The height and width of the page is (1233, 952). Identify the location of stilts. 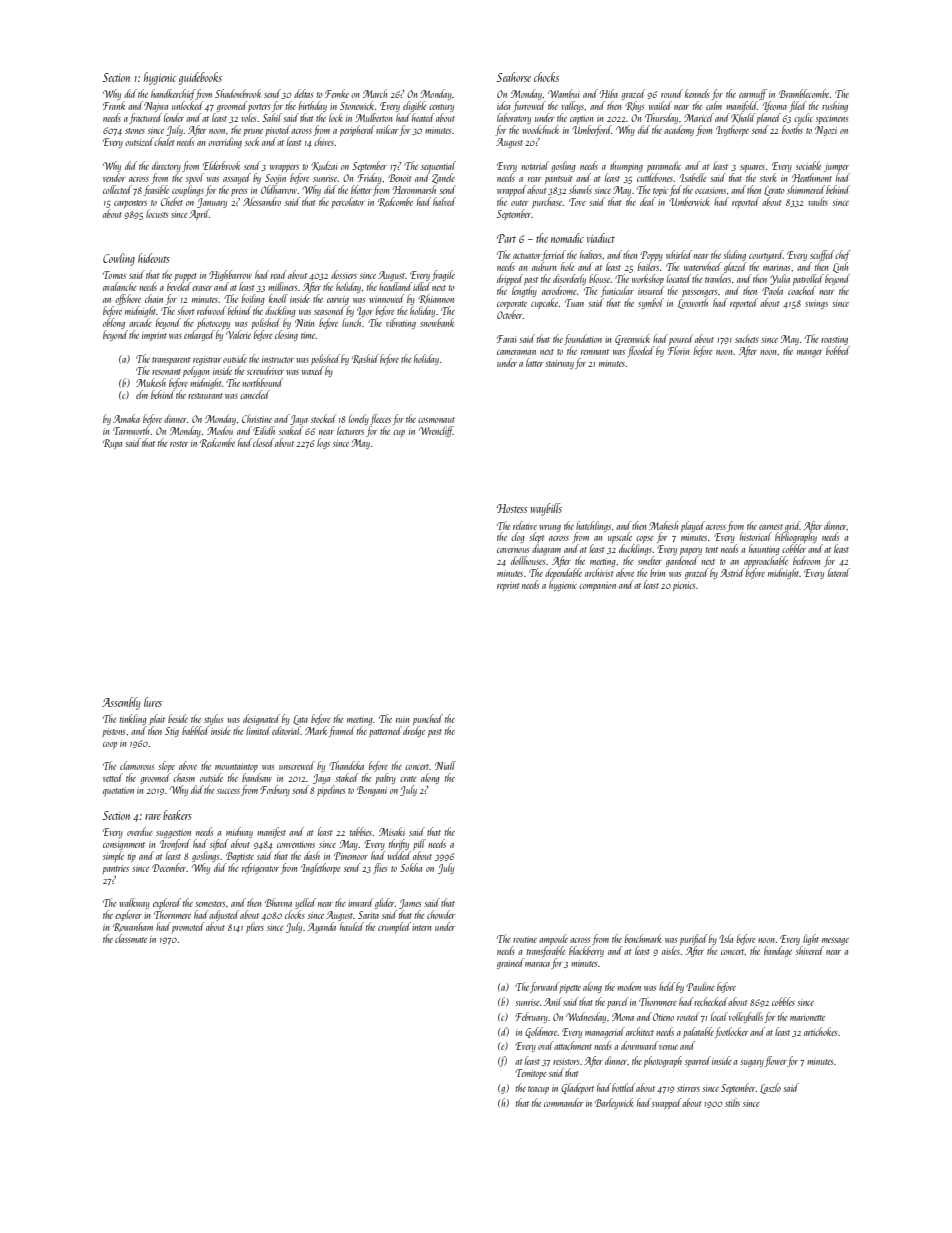
(732, 1102).
